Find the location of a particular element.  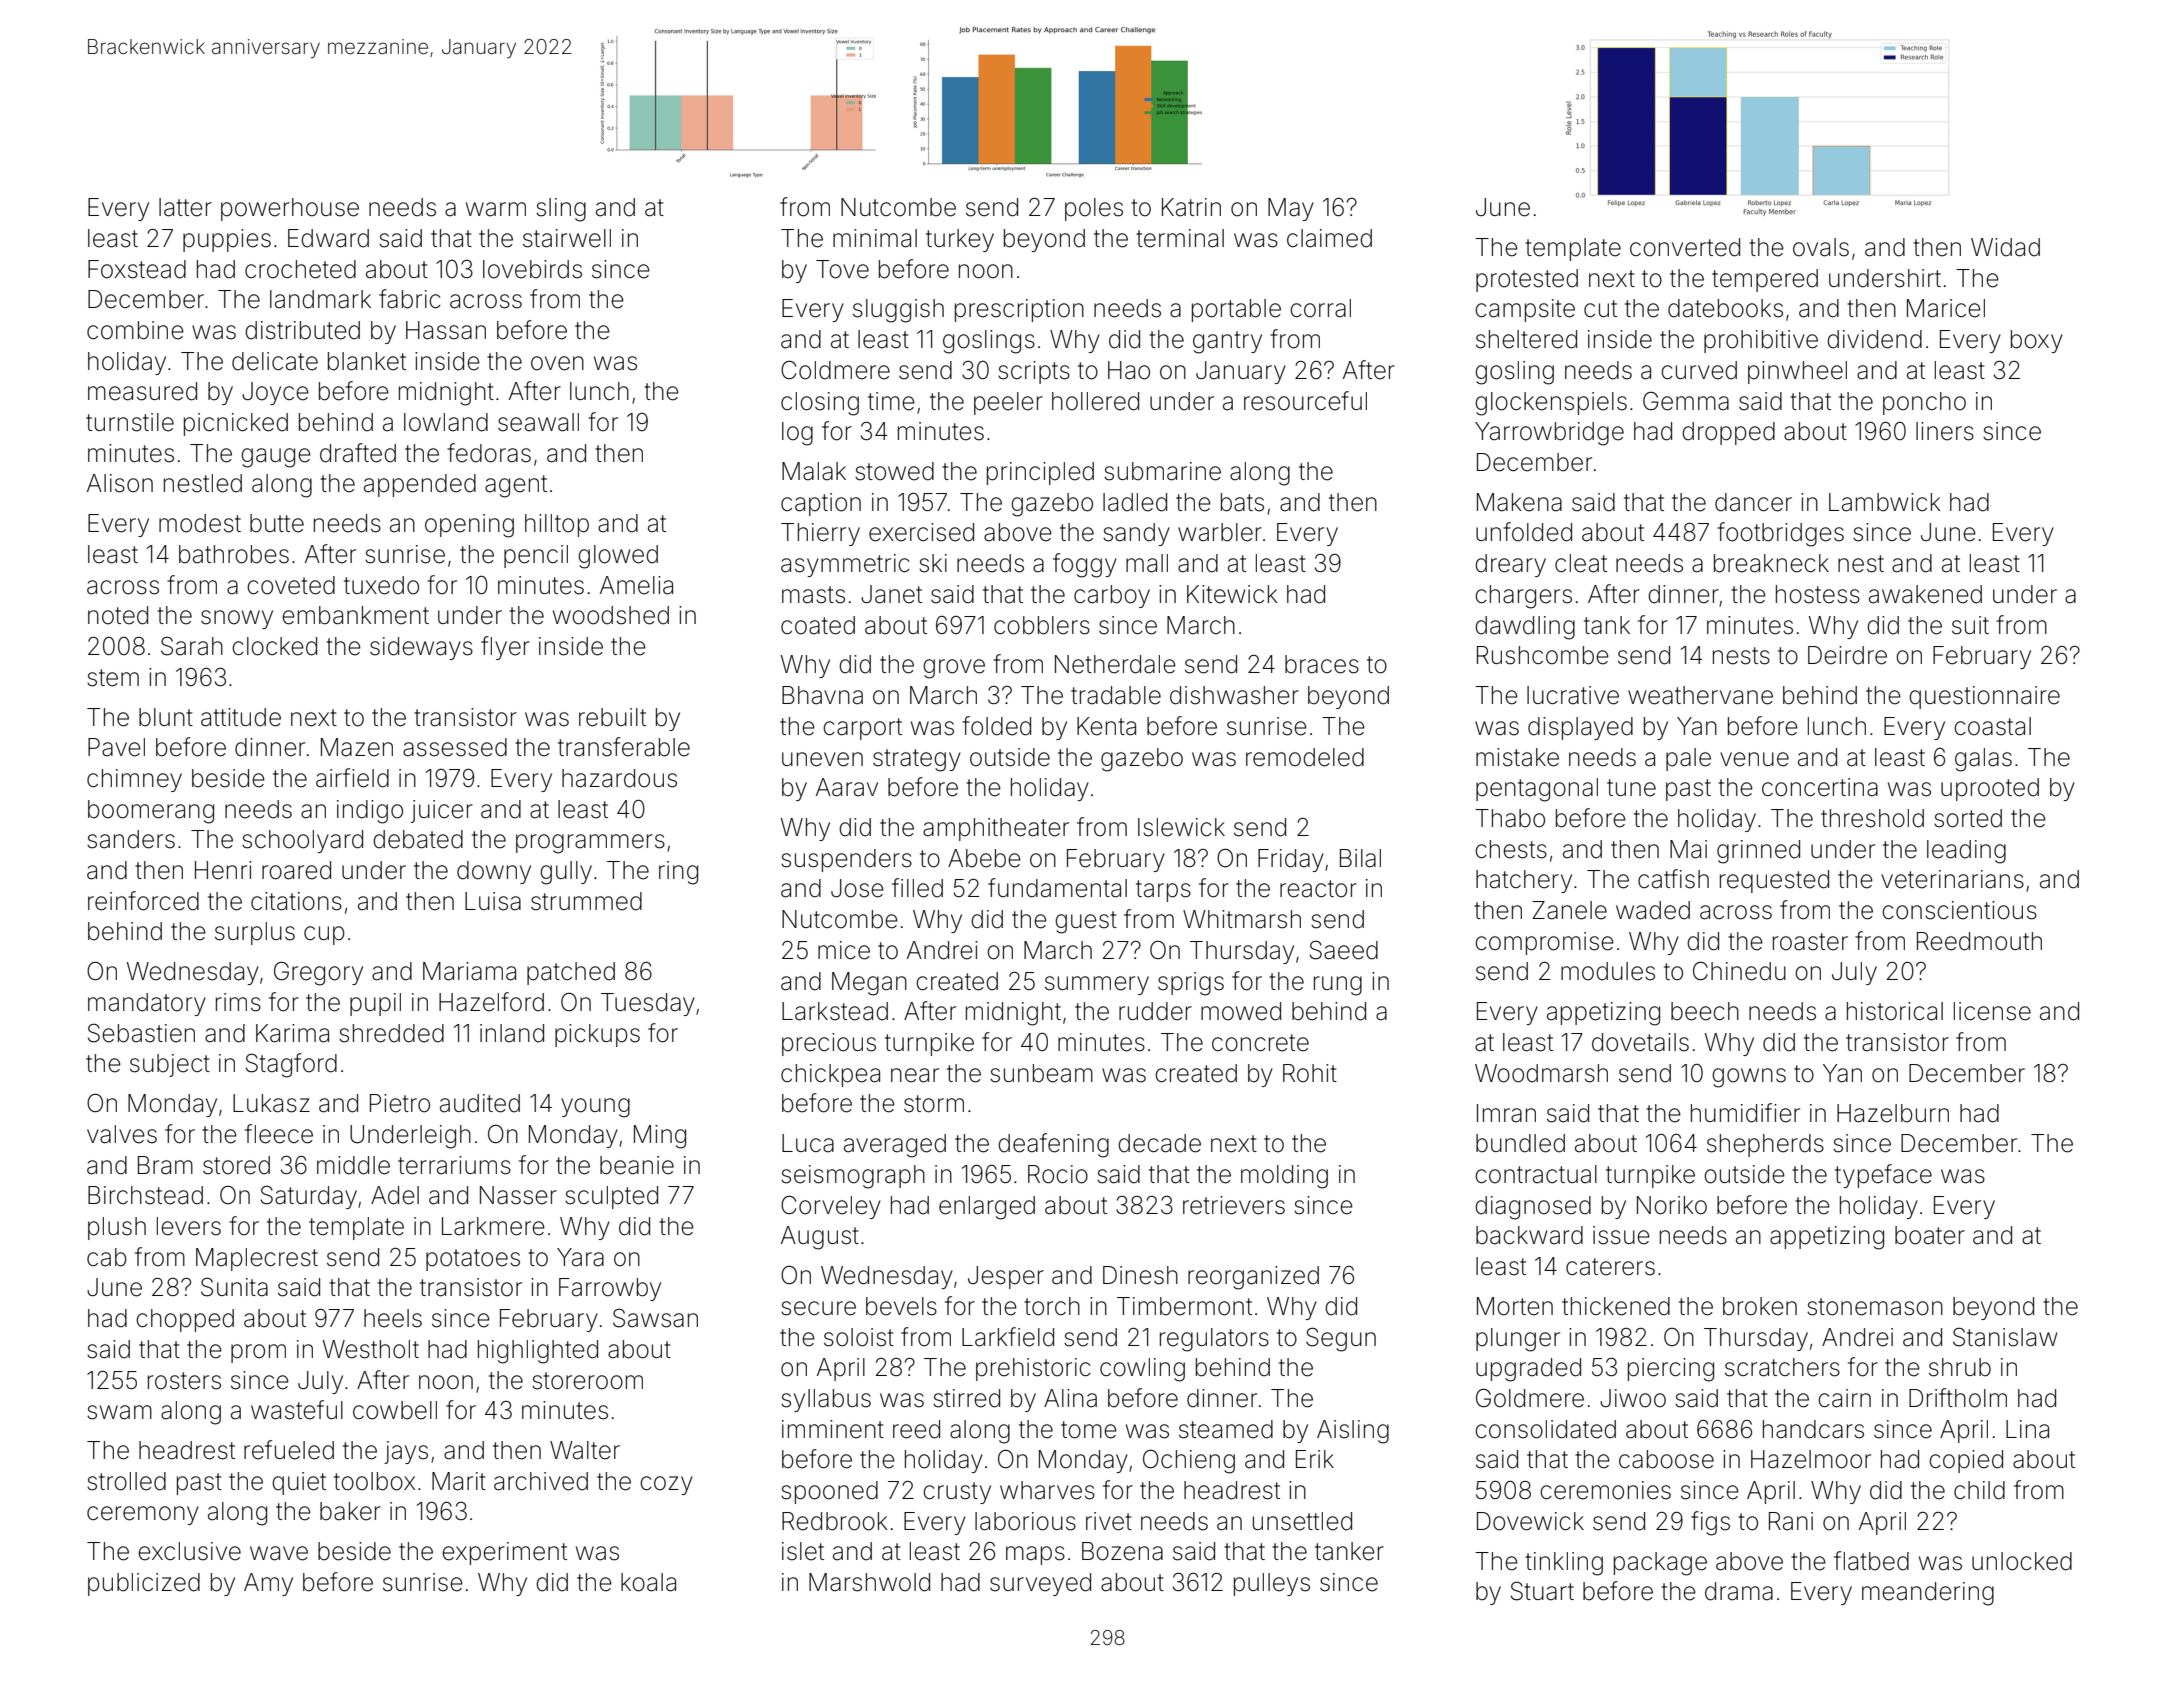

pupil is located at coordinates (375, 1004).
